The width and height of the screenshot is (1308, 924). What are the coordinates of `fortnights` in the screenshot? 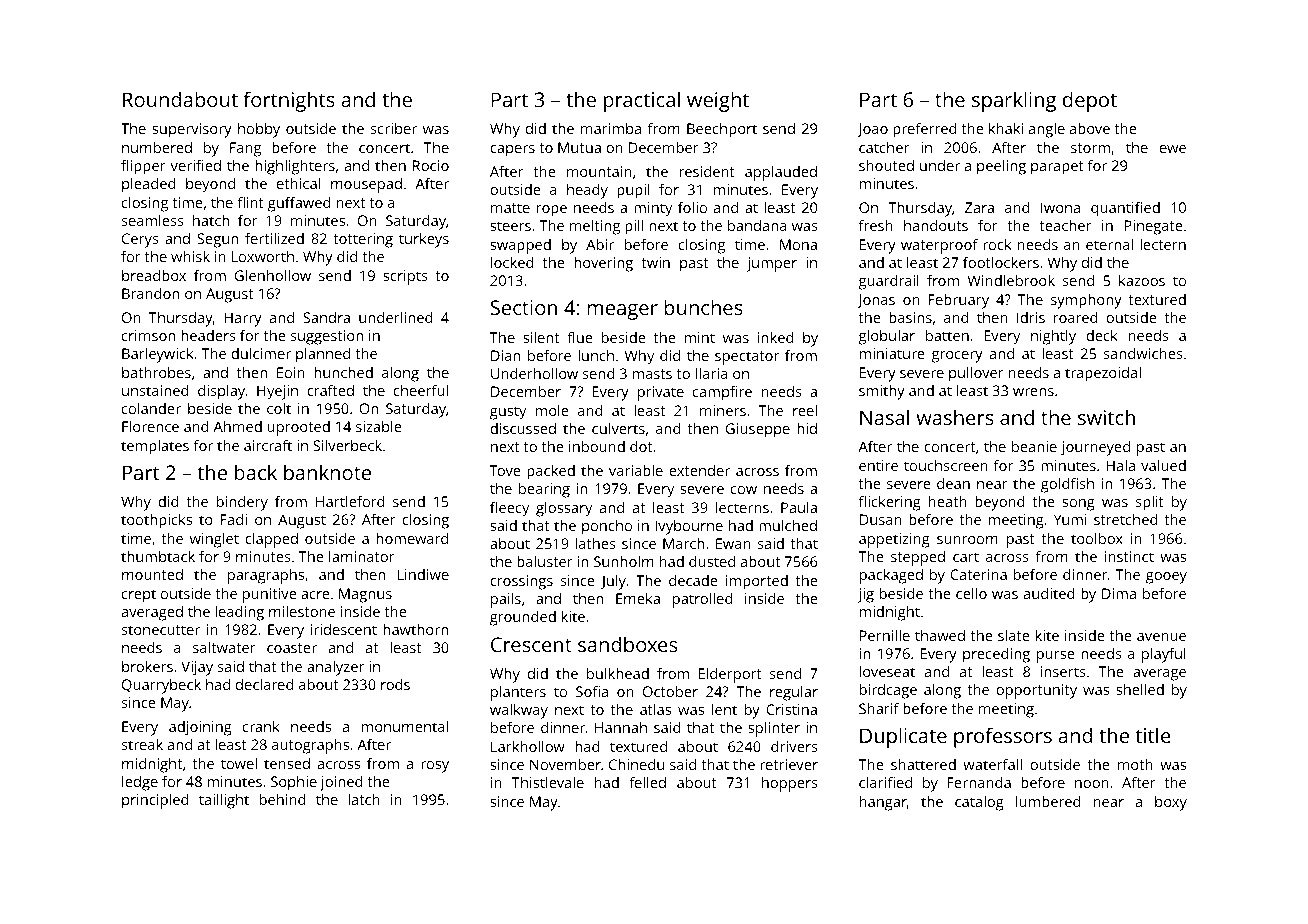 It's located at (289, 101).
